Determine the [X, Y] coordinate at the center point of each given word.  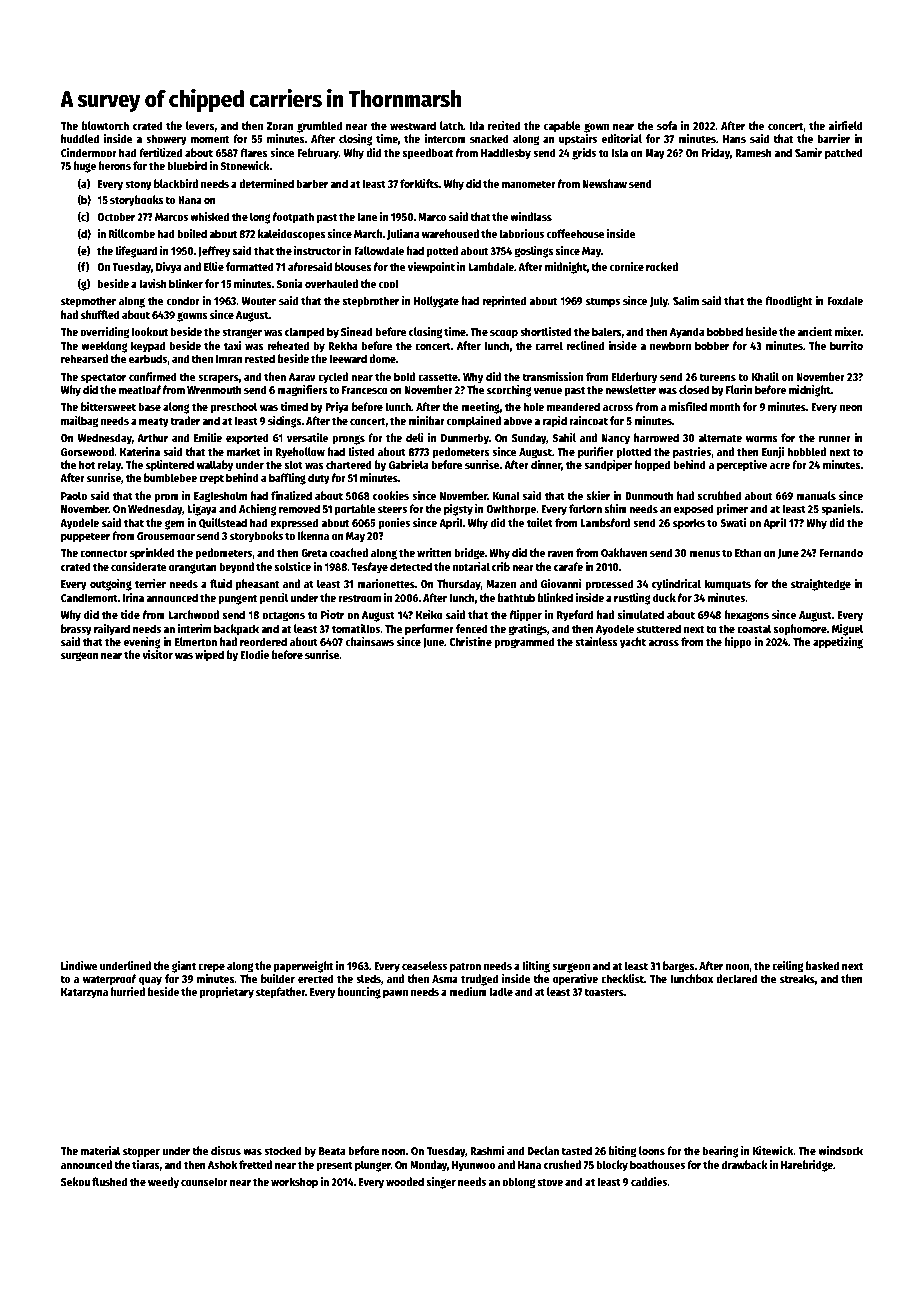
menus [704, 554]
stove [550, 1182]
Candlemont [89, 597]
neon [851, 408]
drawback [745, 1164]
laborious [522, 233]
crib [501, 566]
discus [226, 1150]
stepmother [88, 302]
